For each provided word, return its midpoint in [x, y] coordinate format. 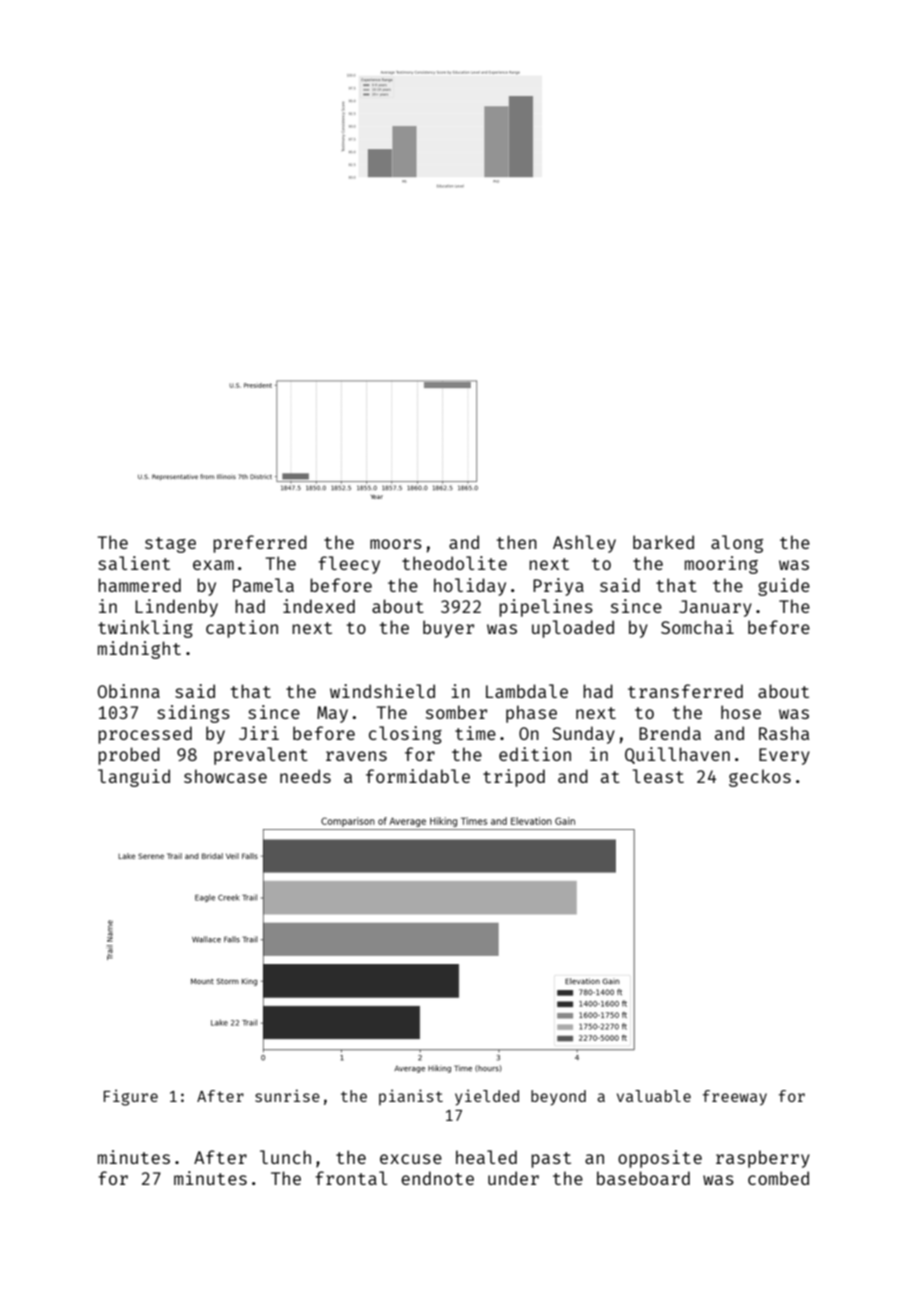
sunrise [287, 1095]
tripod [514, 778]
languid [134, 778]
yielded [487, 1097]
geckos [760, 778]
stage [170, 545]
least [658, 776]
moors [396, 544]
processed [145, 735]
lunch [285, 1157]
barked [663, 542]
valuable [654, 1096]
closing [405, 735]
